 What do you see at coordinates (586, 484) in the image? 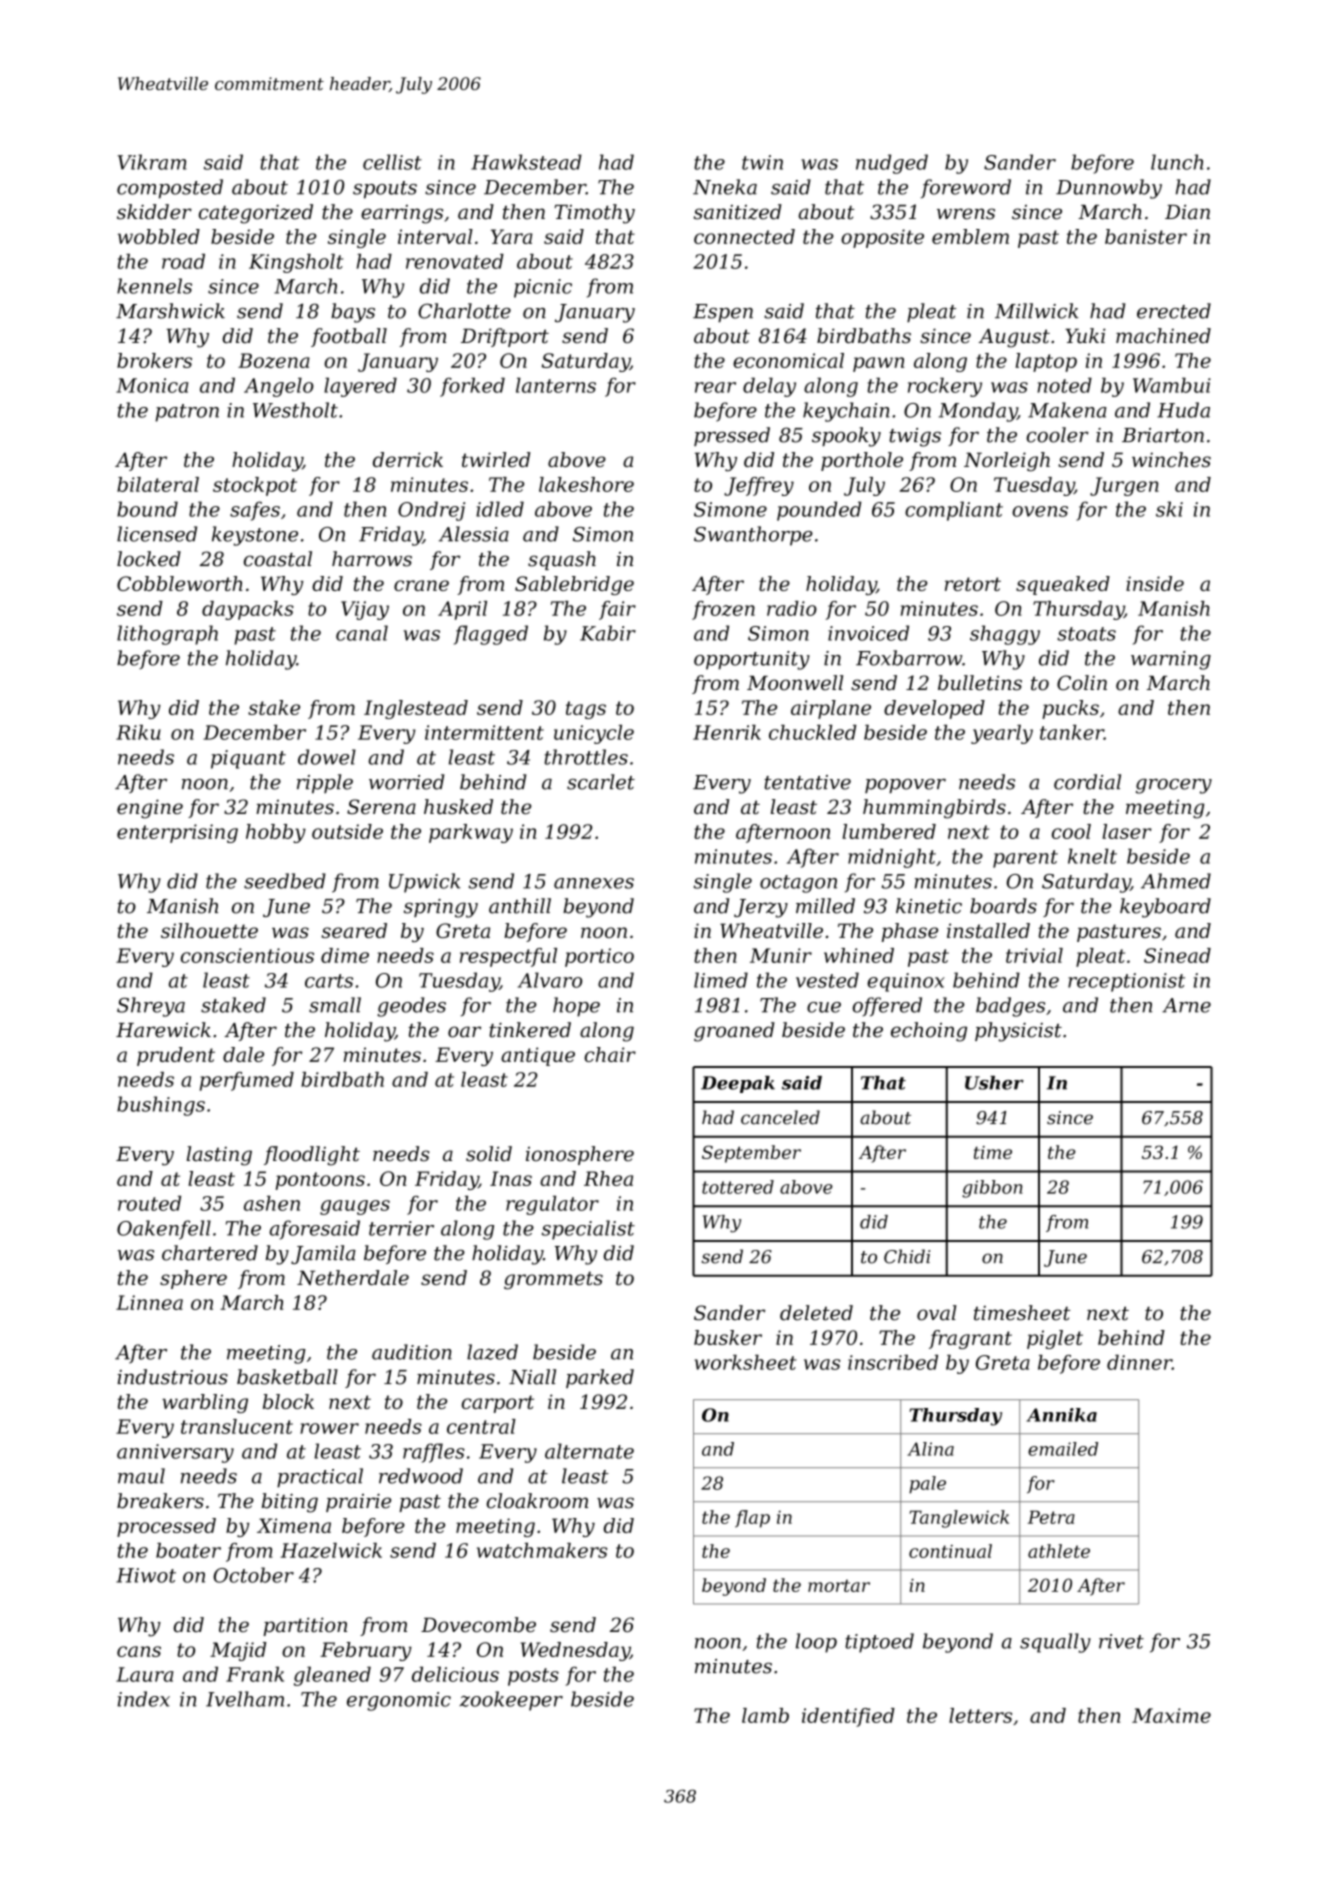
I see `lakeshore` at bounding box center [586, 484].
